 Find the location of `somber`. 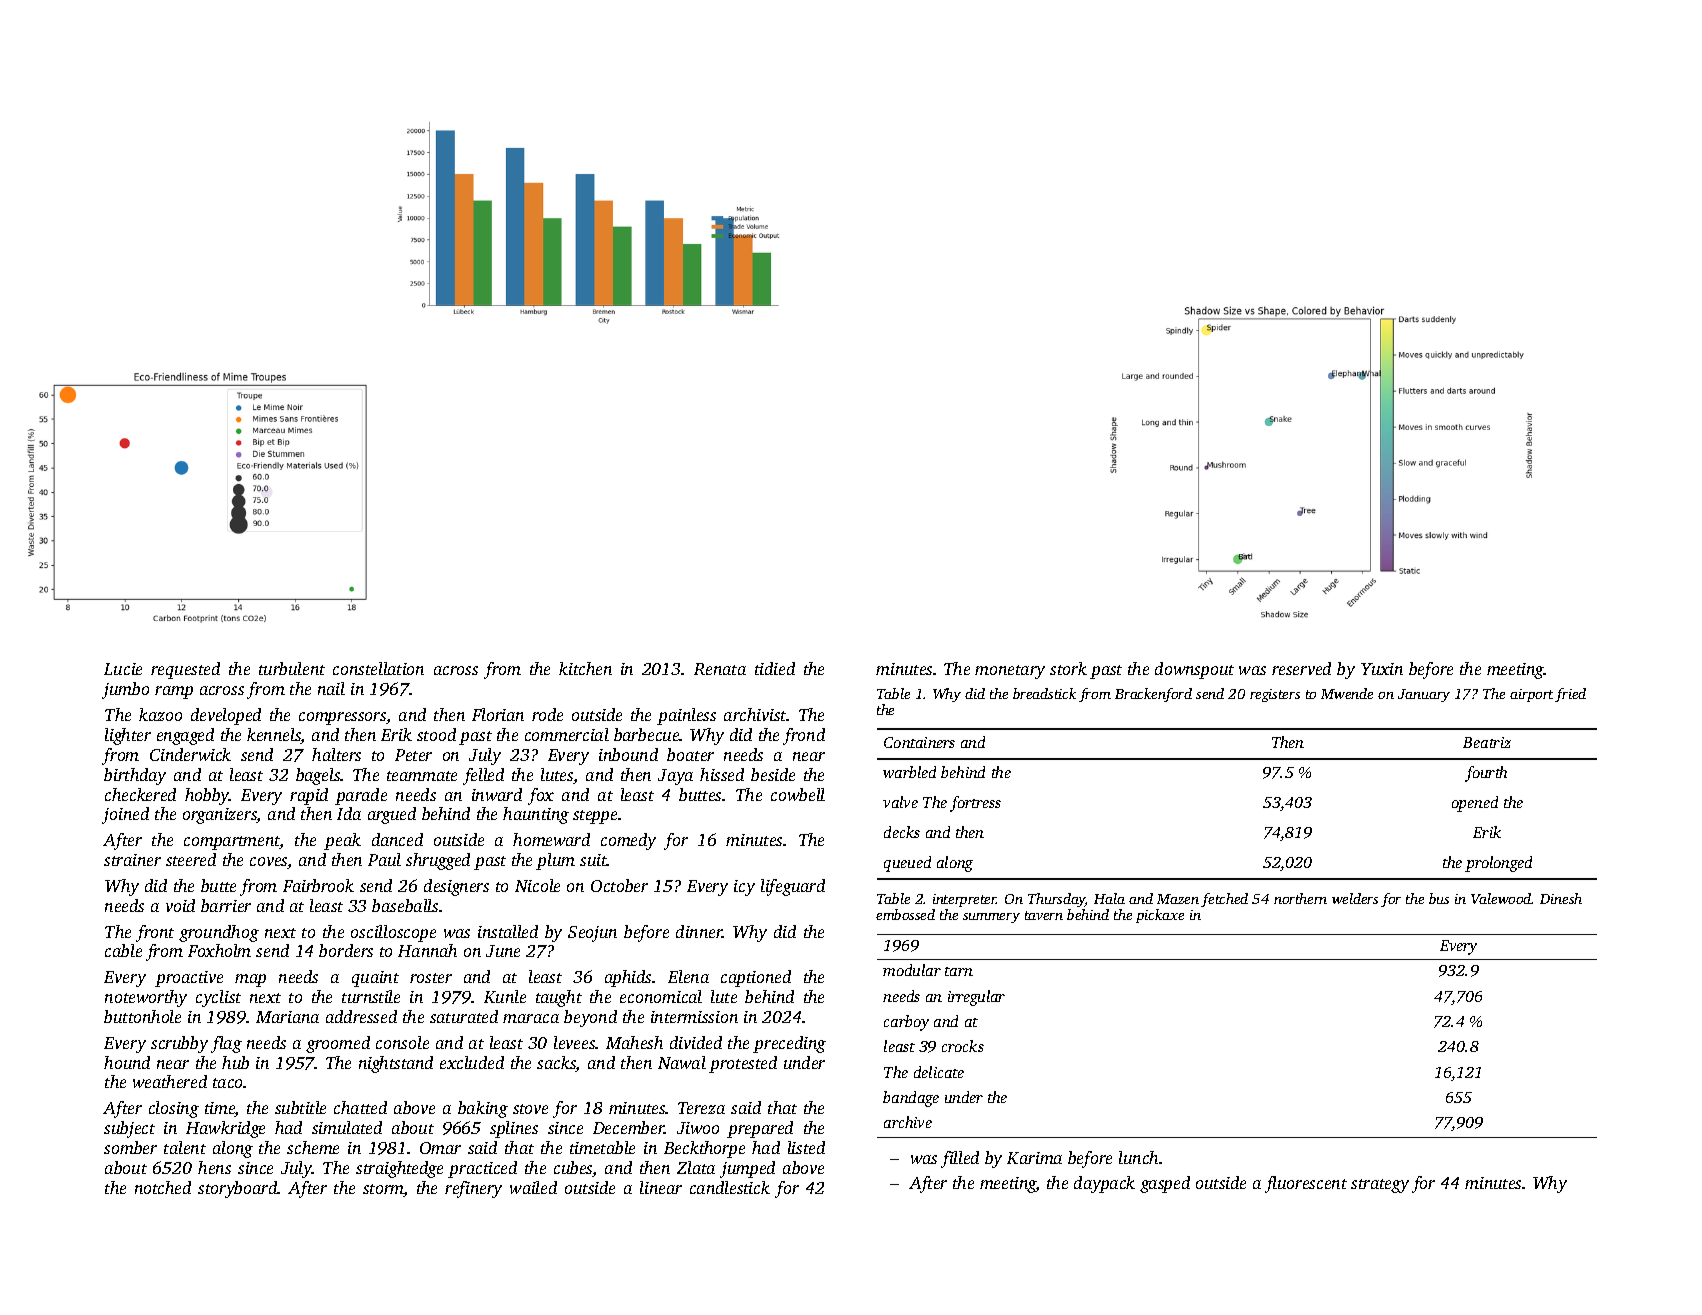

somber is located at coordinates (130, 1147).
